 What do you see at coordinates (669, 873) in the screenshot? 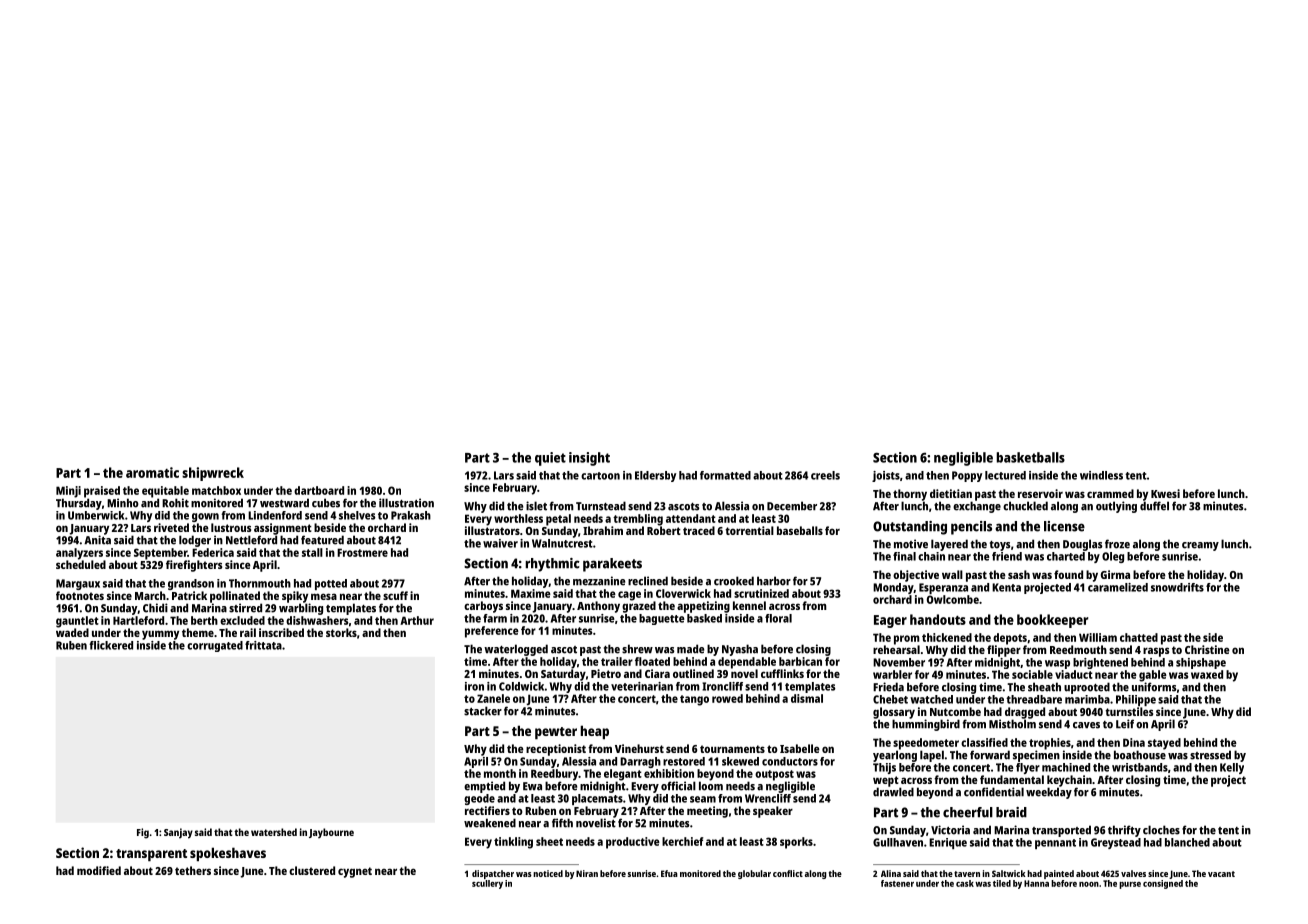
I see `Efua` at bounding box center [669, 873].
